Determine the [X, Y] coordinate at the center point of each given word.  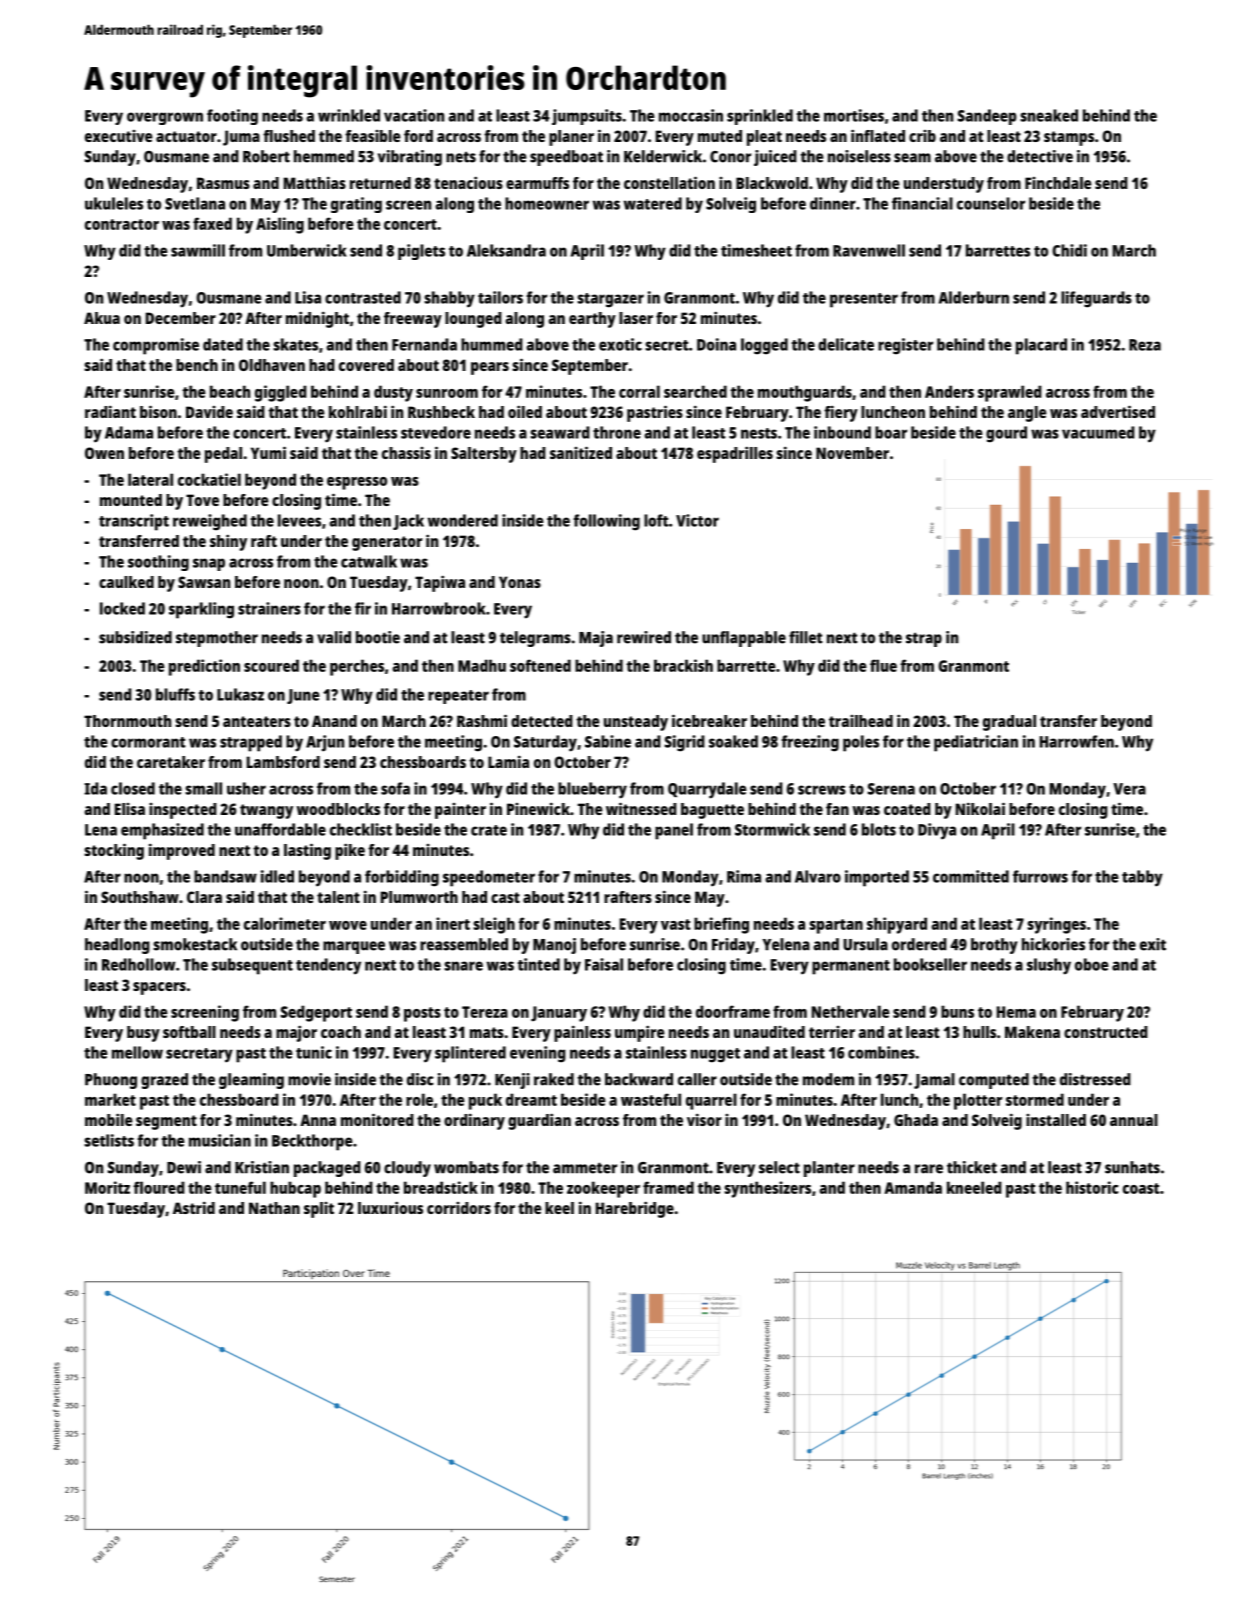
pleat [764, 138]
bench [197, 365]
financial [922, 203]
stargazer [610, 300]
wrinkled [349, 115]
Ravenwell [869, 250]
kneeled [974, 1187]
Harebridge [635, 1209]
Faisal [604, 964]
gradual [1009, 723]
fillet [806, 637]
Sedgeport [316, 1013]
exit [1153, 944]
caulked [126, 582]
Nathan [274, 1208]
